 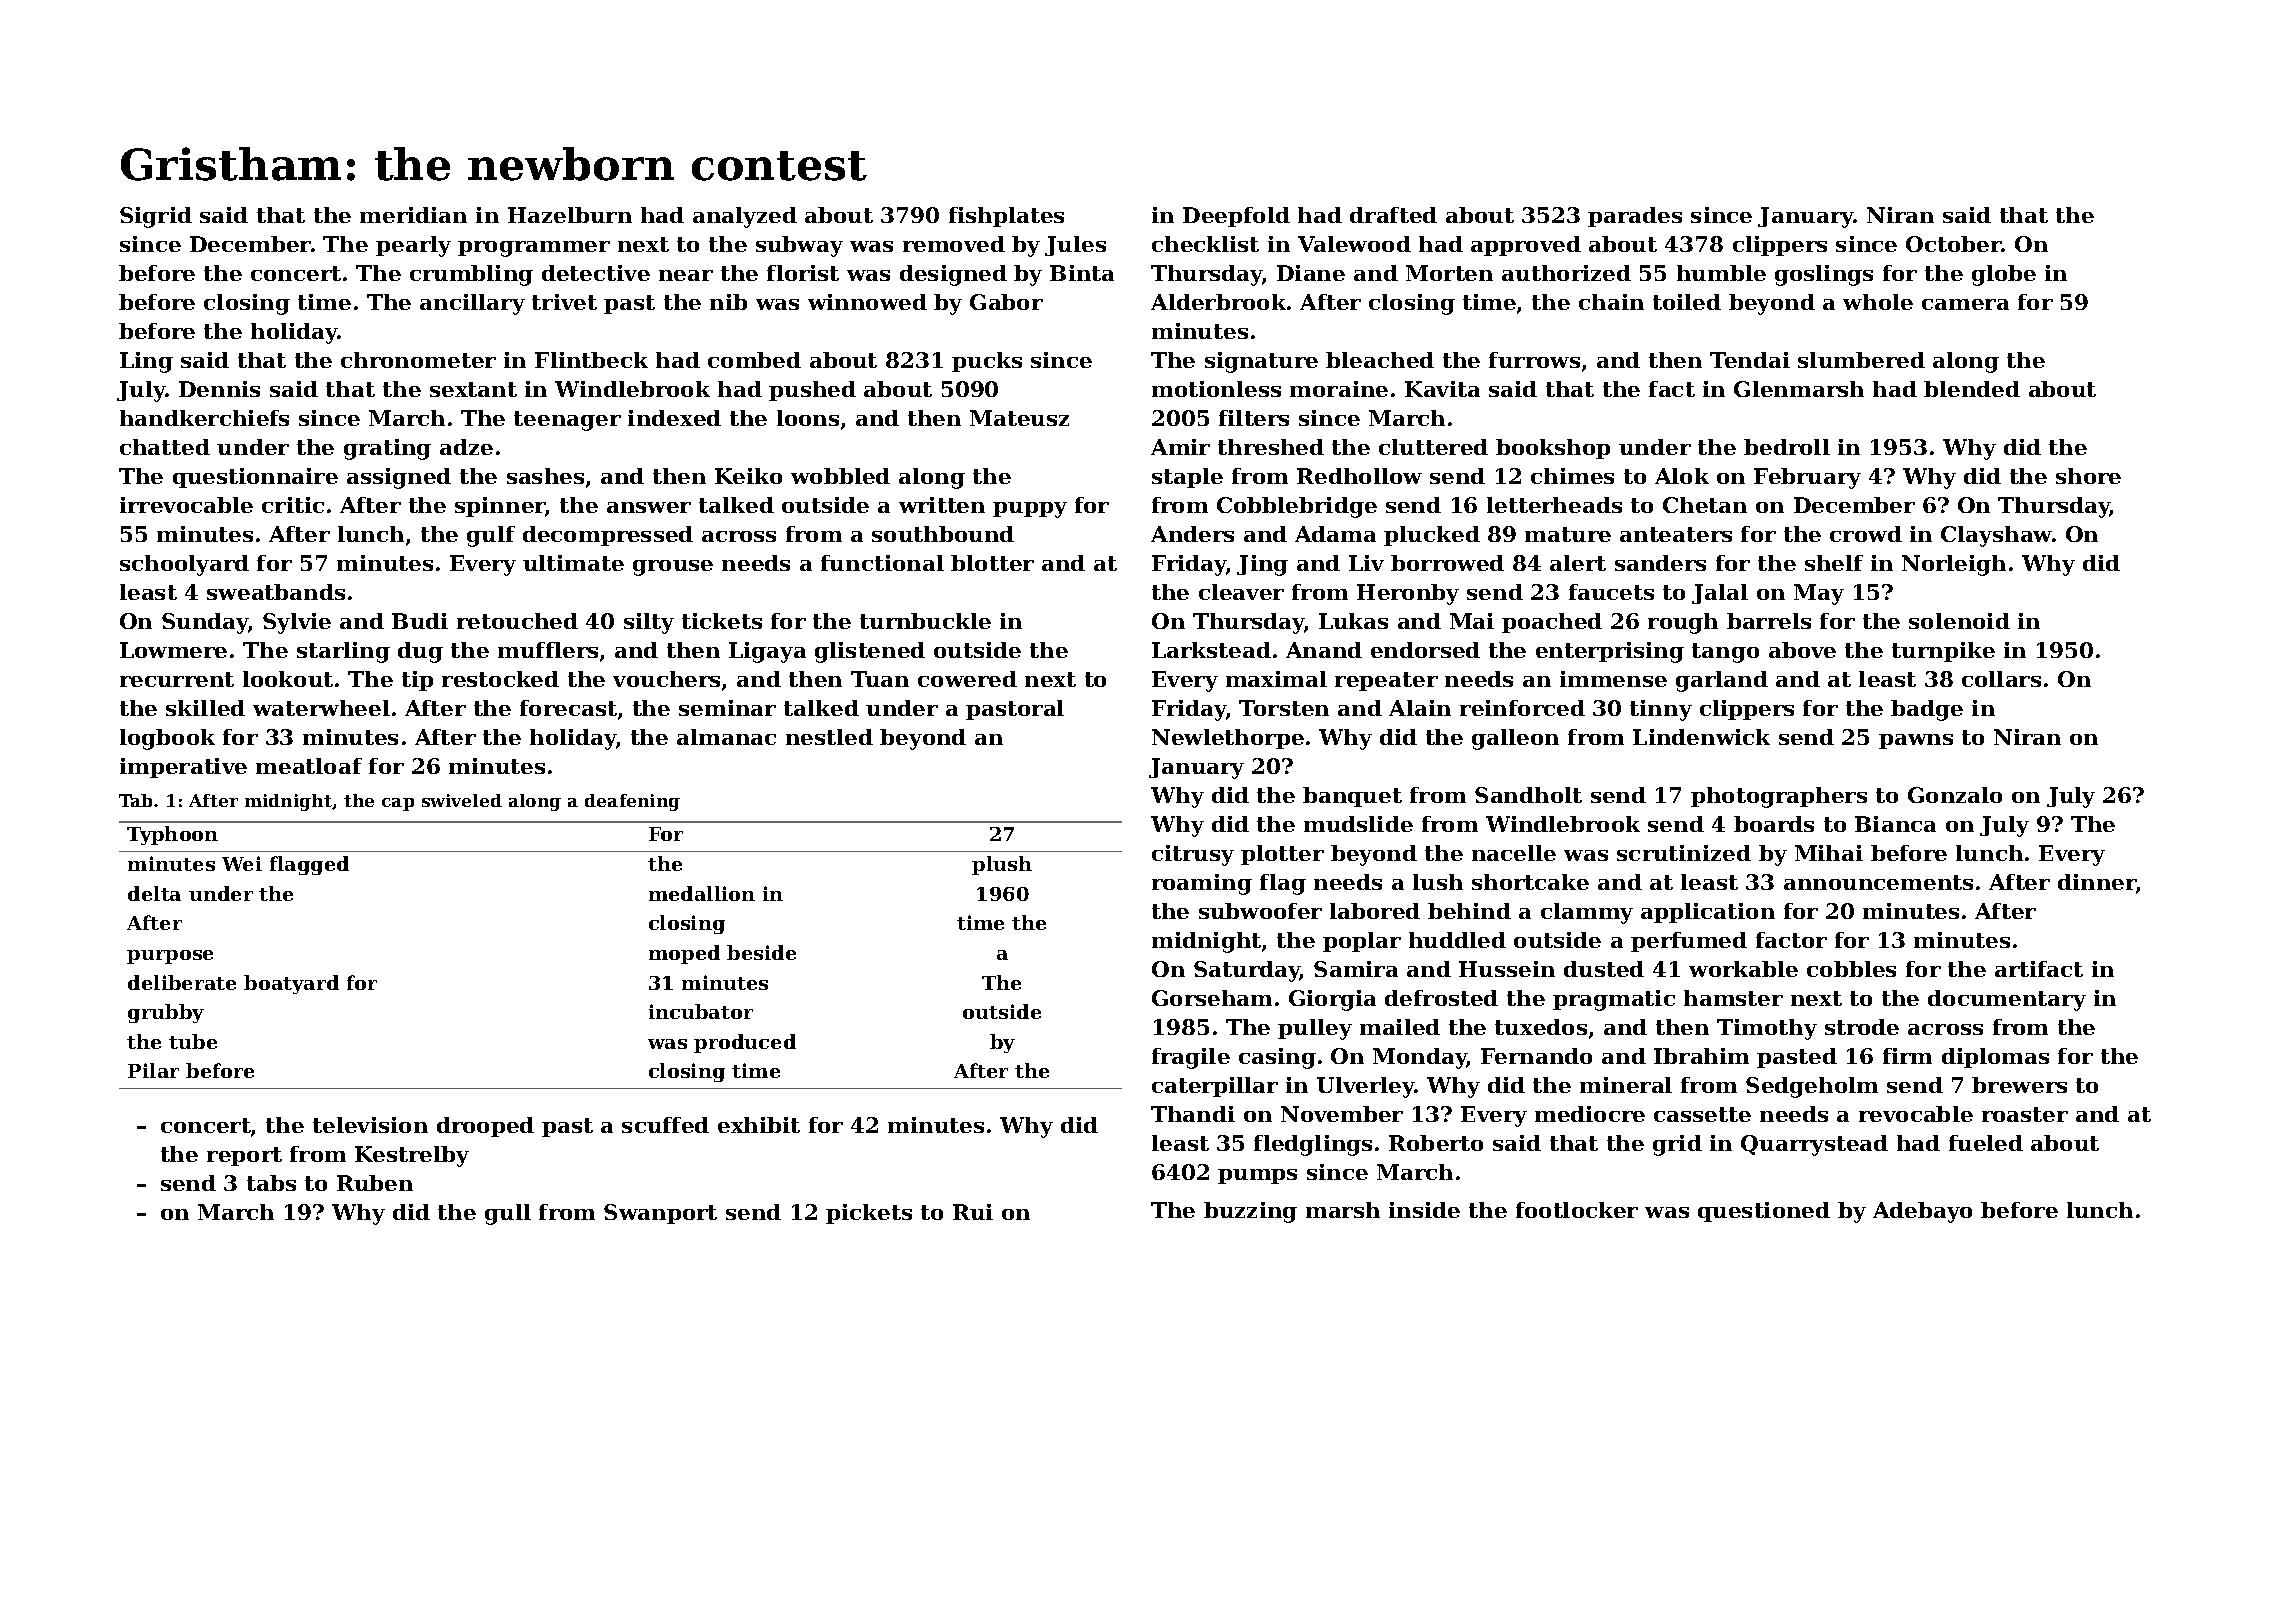 What do you see at coordinates (745, 1043) in the screenshot?
I see `produced` at bounding box center [745, 1043].
